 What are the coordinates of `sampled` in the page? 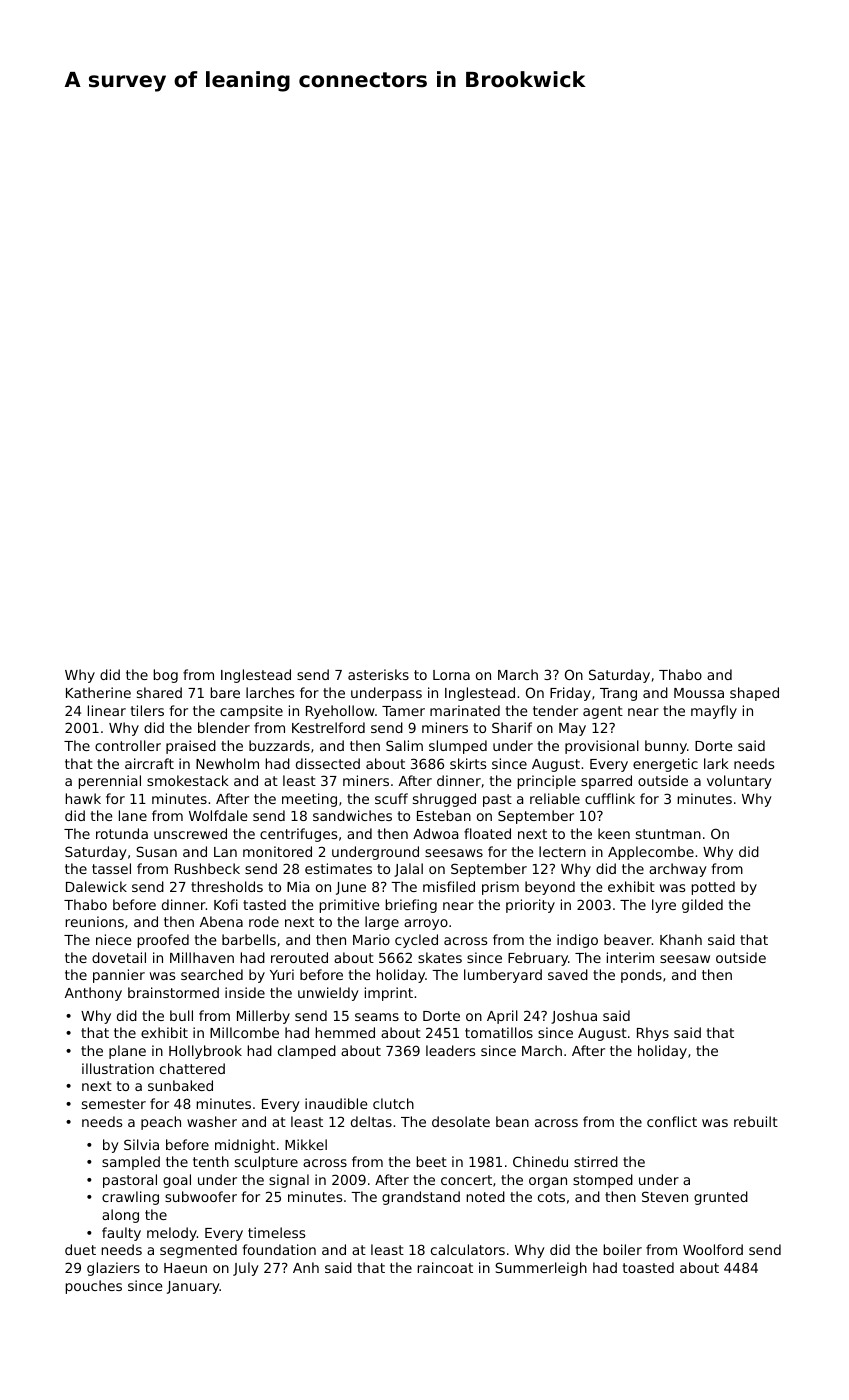 It's located at (131, 1163).
